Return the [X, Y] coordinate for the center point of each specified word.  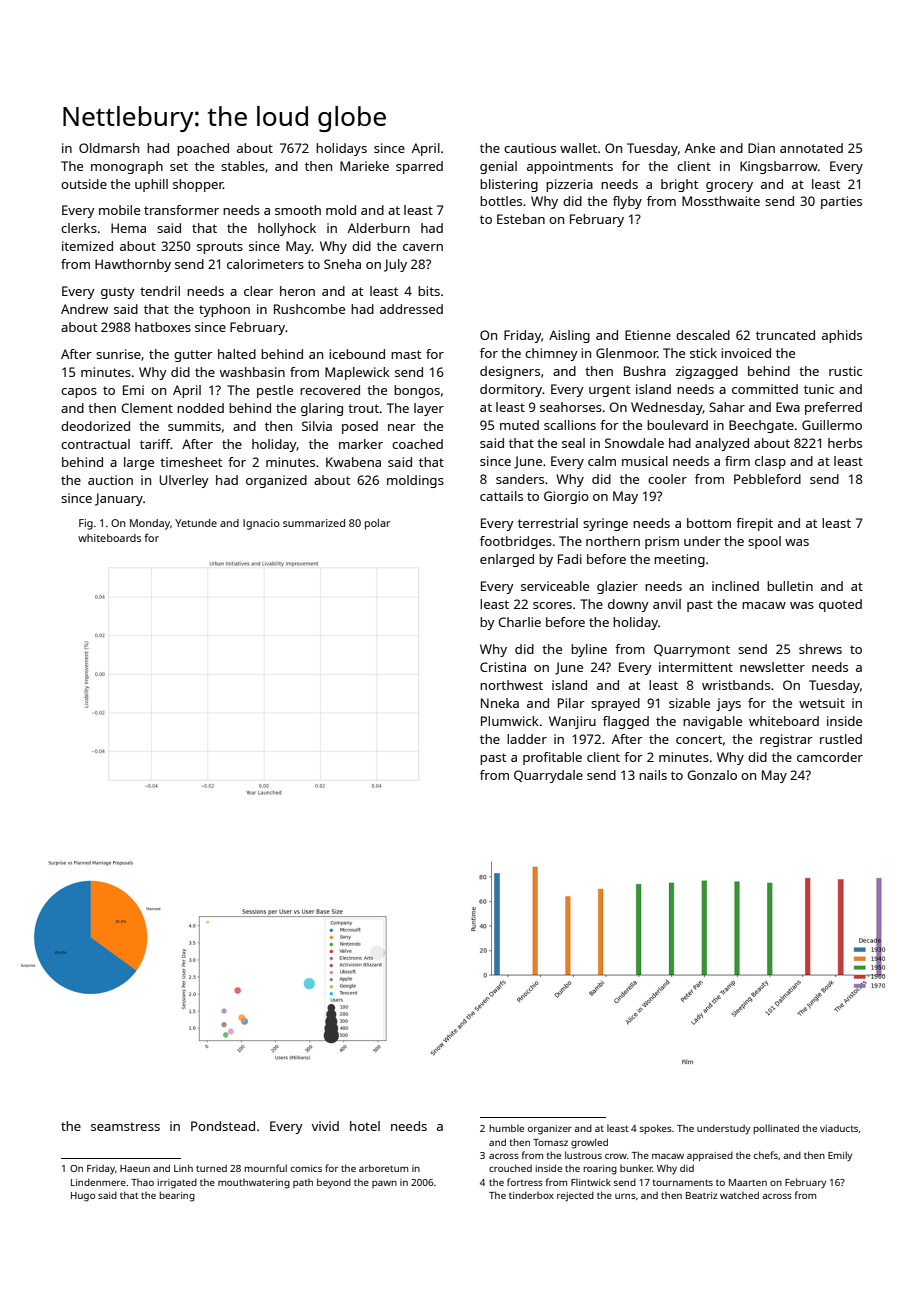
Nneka [500, 703]
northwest [511, 685]
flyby [627, 202]
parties [841, 202]
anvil [667, 604]
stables [243, 166]
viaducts [839, 1128]
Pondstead [223, 1126]
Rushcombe [309, 309]
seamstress [125, 1126]
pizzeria [569, 185]
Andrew [84, 309]
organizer [550, 1130]
